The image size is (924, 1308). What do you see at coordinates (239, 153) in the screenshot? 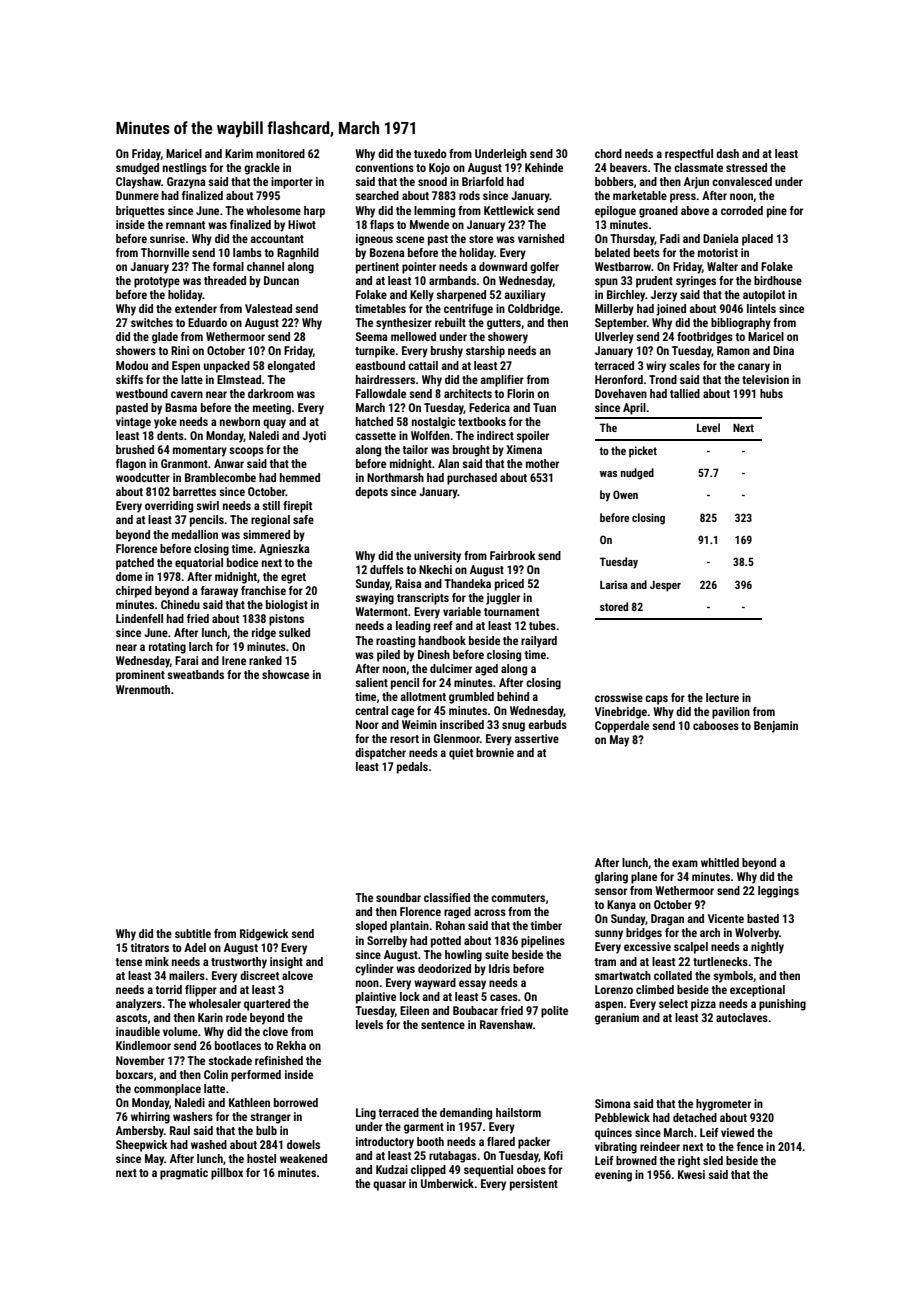
I see `Karim` at bounding box center [239, 153].
